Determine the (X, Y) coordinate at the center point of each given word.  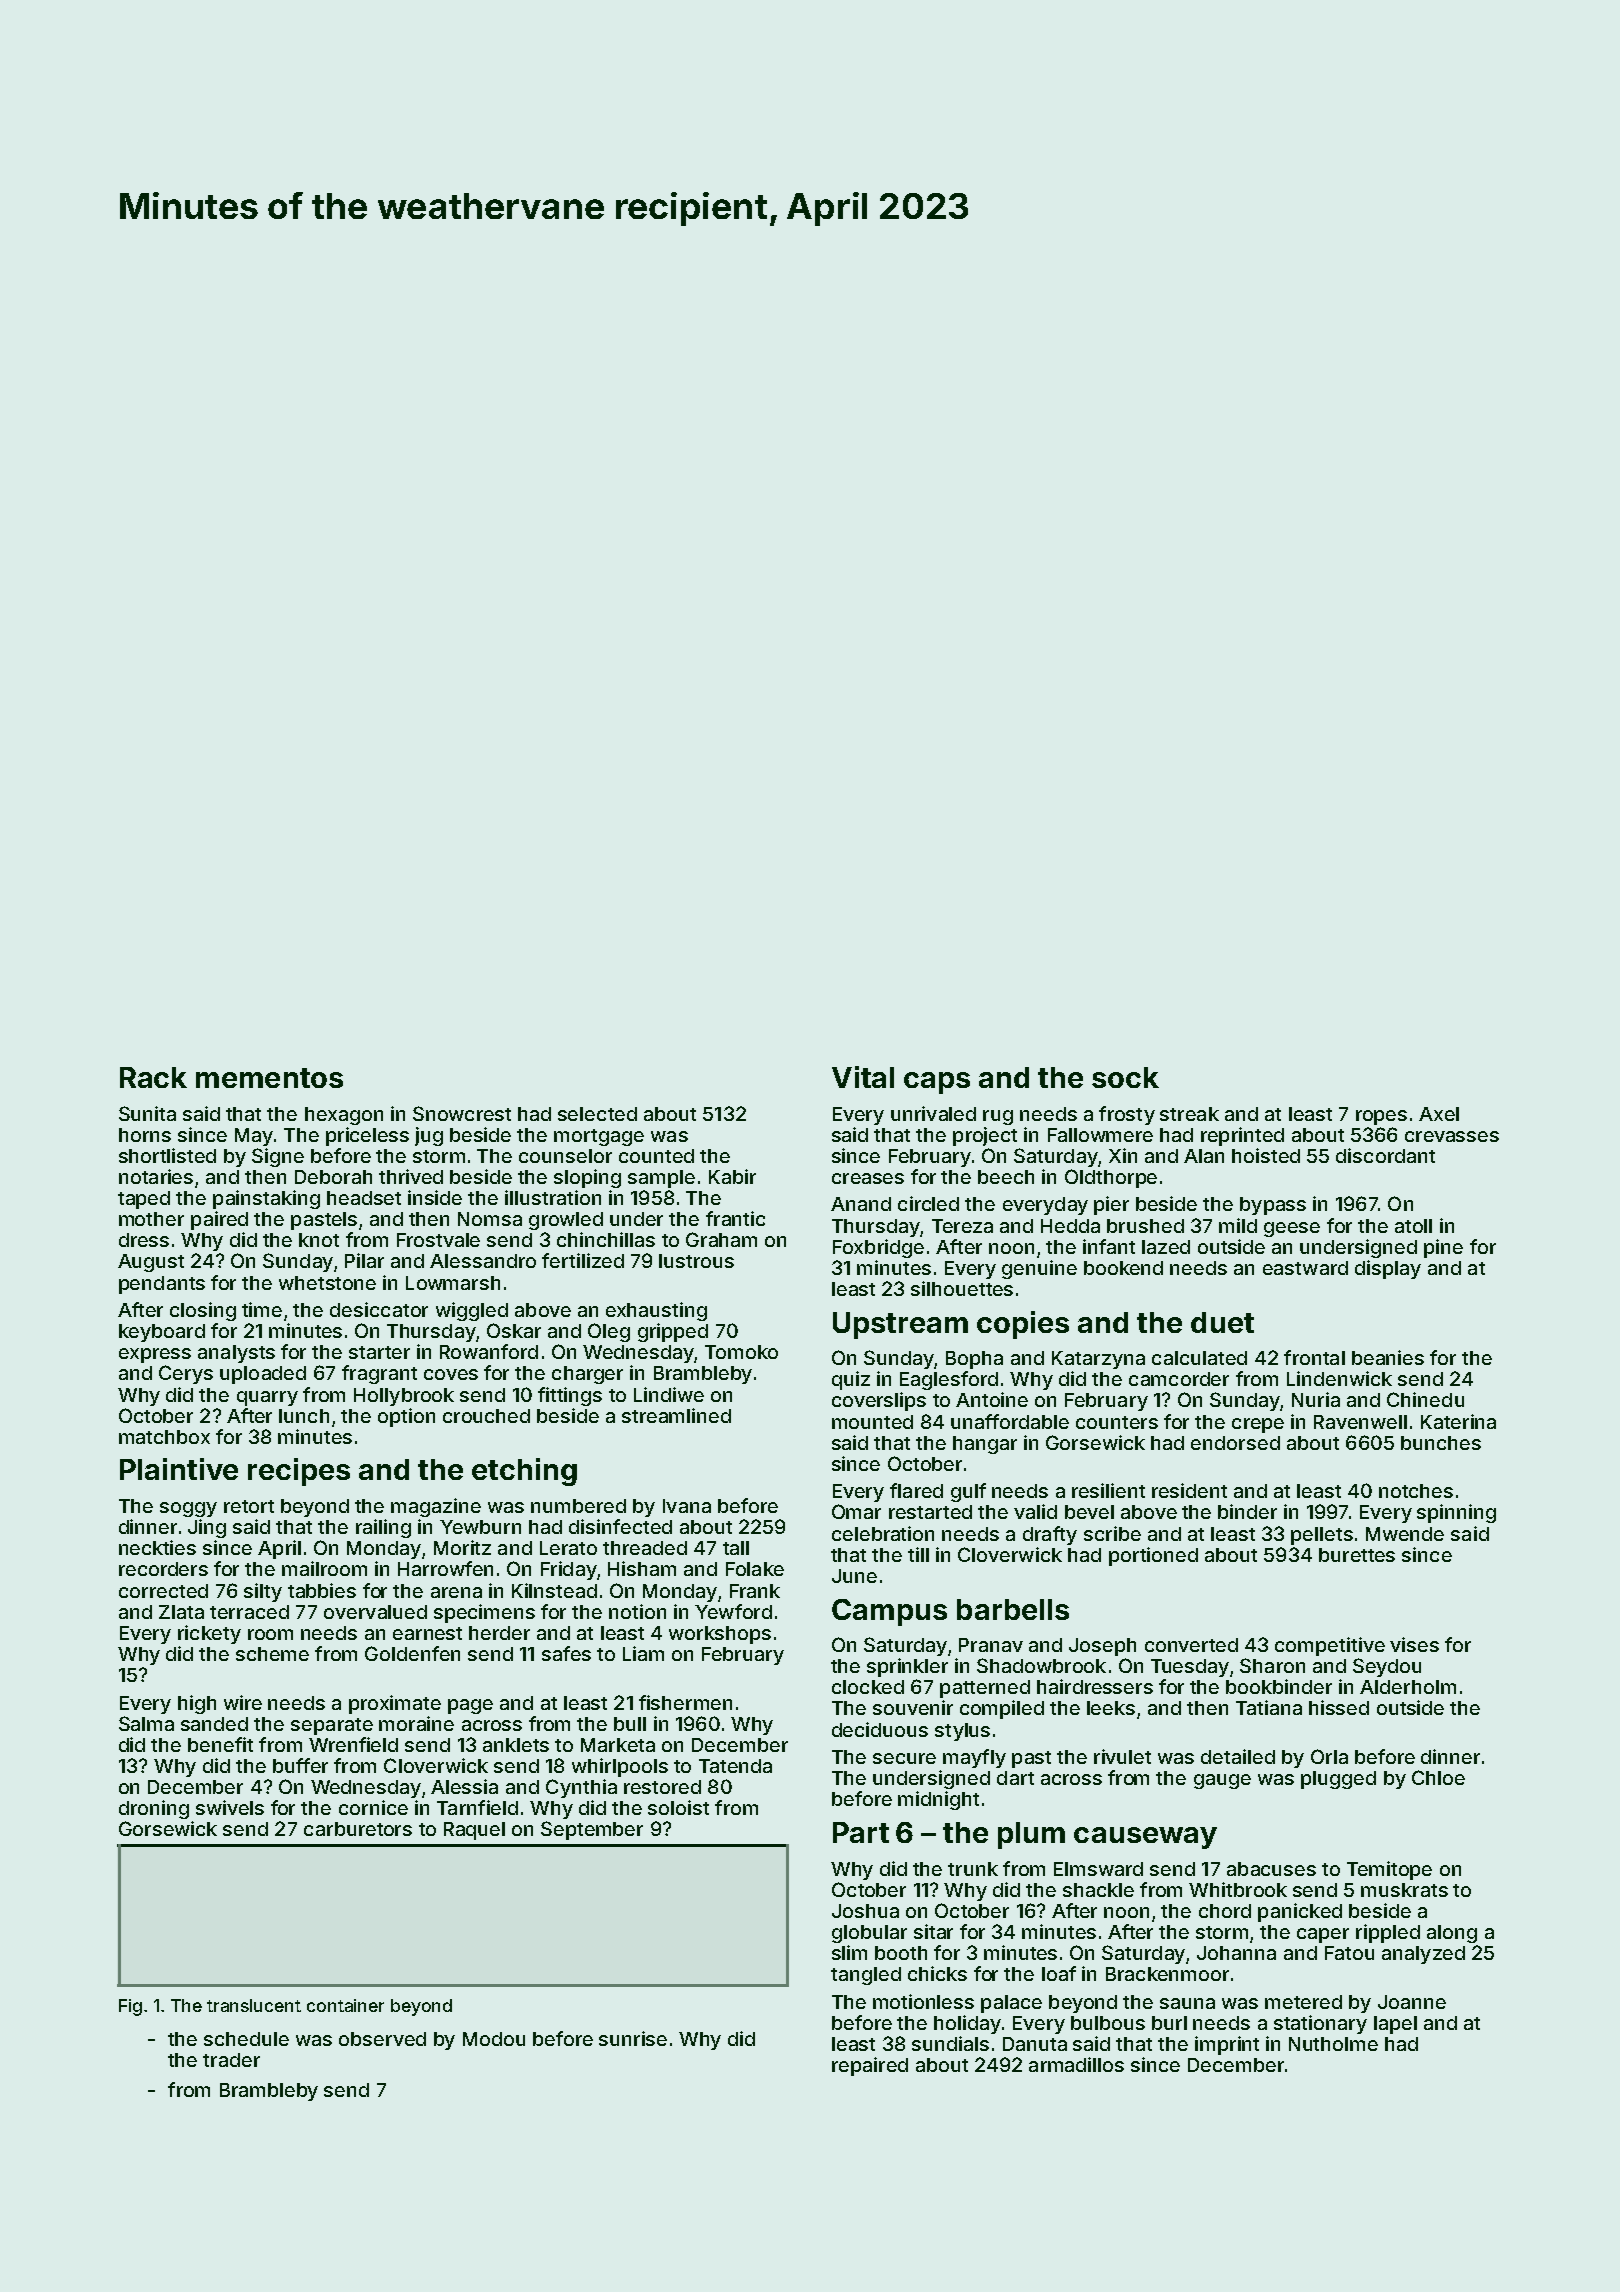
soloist (678, 1807)
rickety (209, 1634)
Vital (863, 1077)
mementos (269, 1078)
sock (1125, 1077)
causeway (1145, 1838)
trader (231, 2060)
